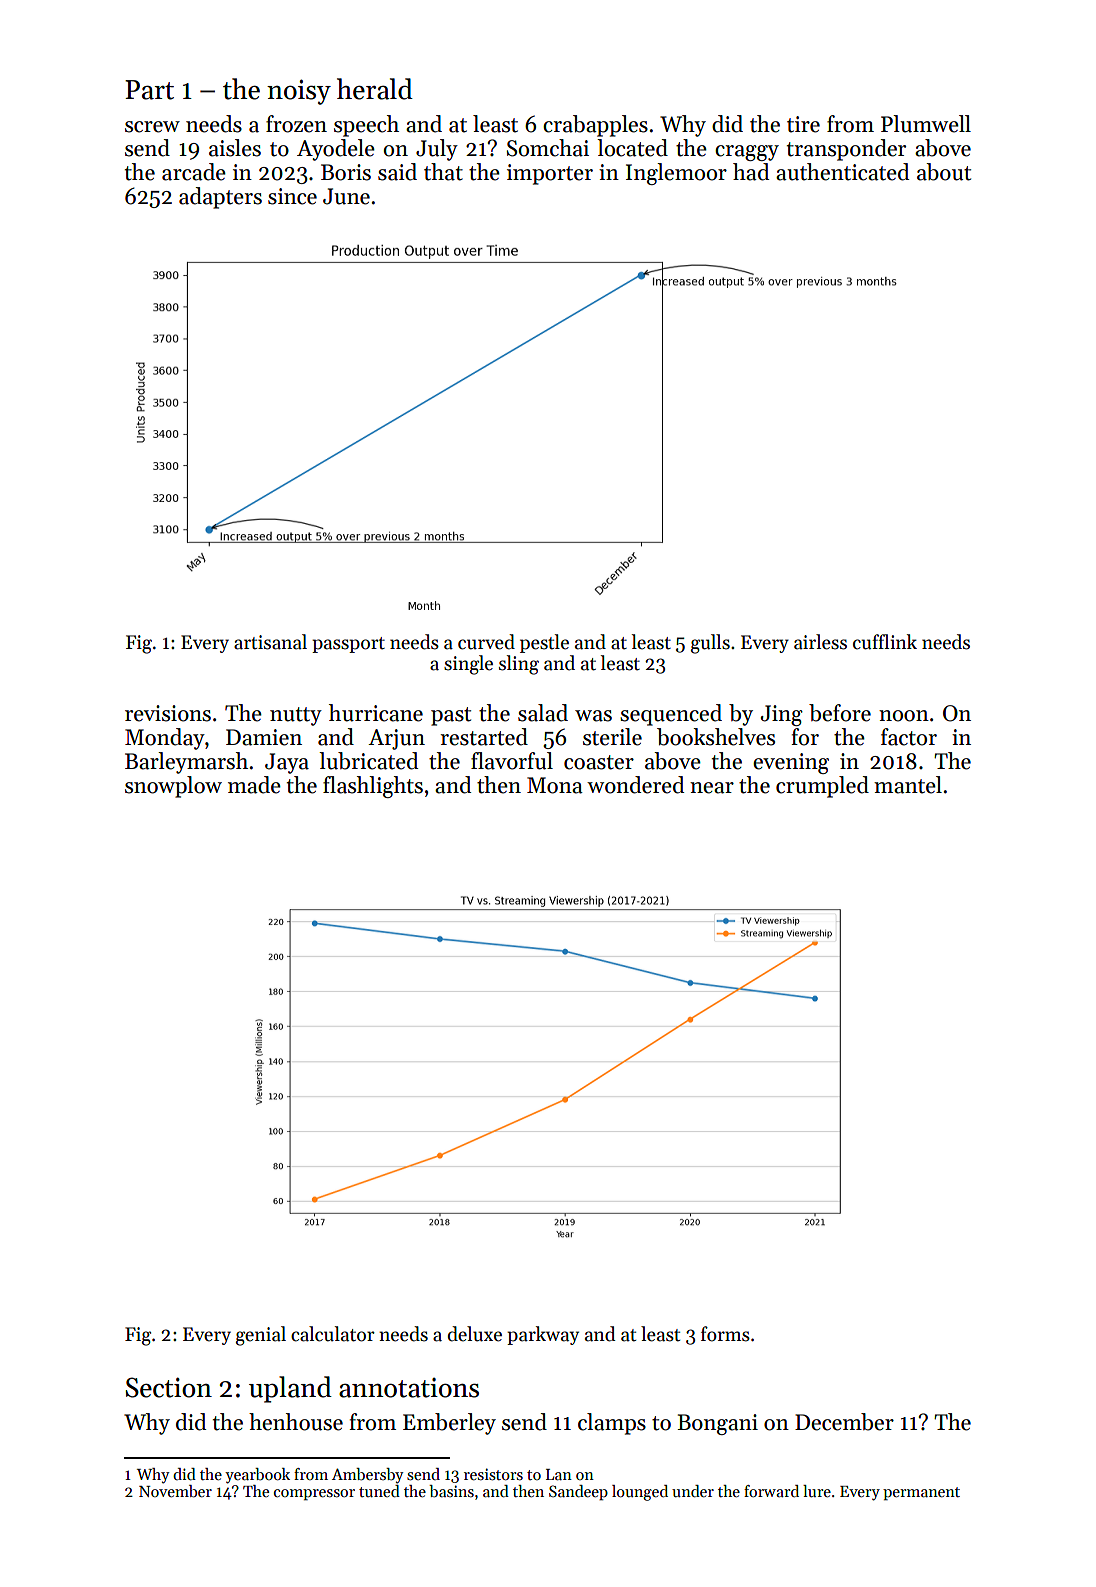 This screenshot has height=1587, width=1096. Describe the element at coordinates (578, 1493) in the screenshot. I see `Sandeep` at that location.
